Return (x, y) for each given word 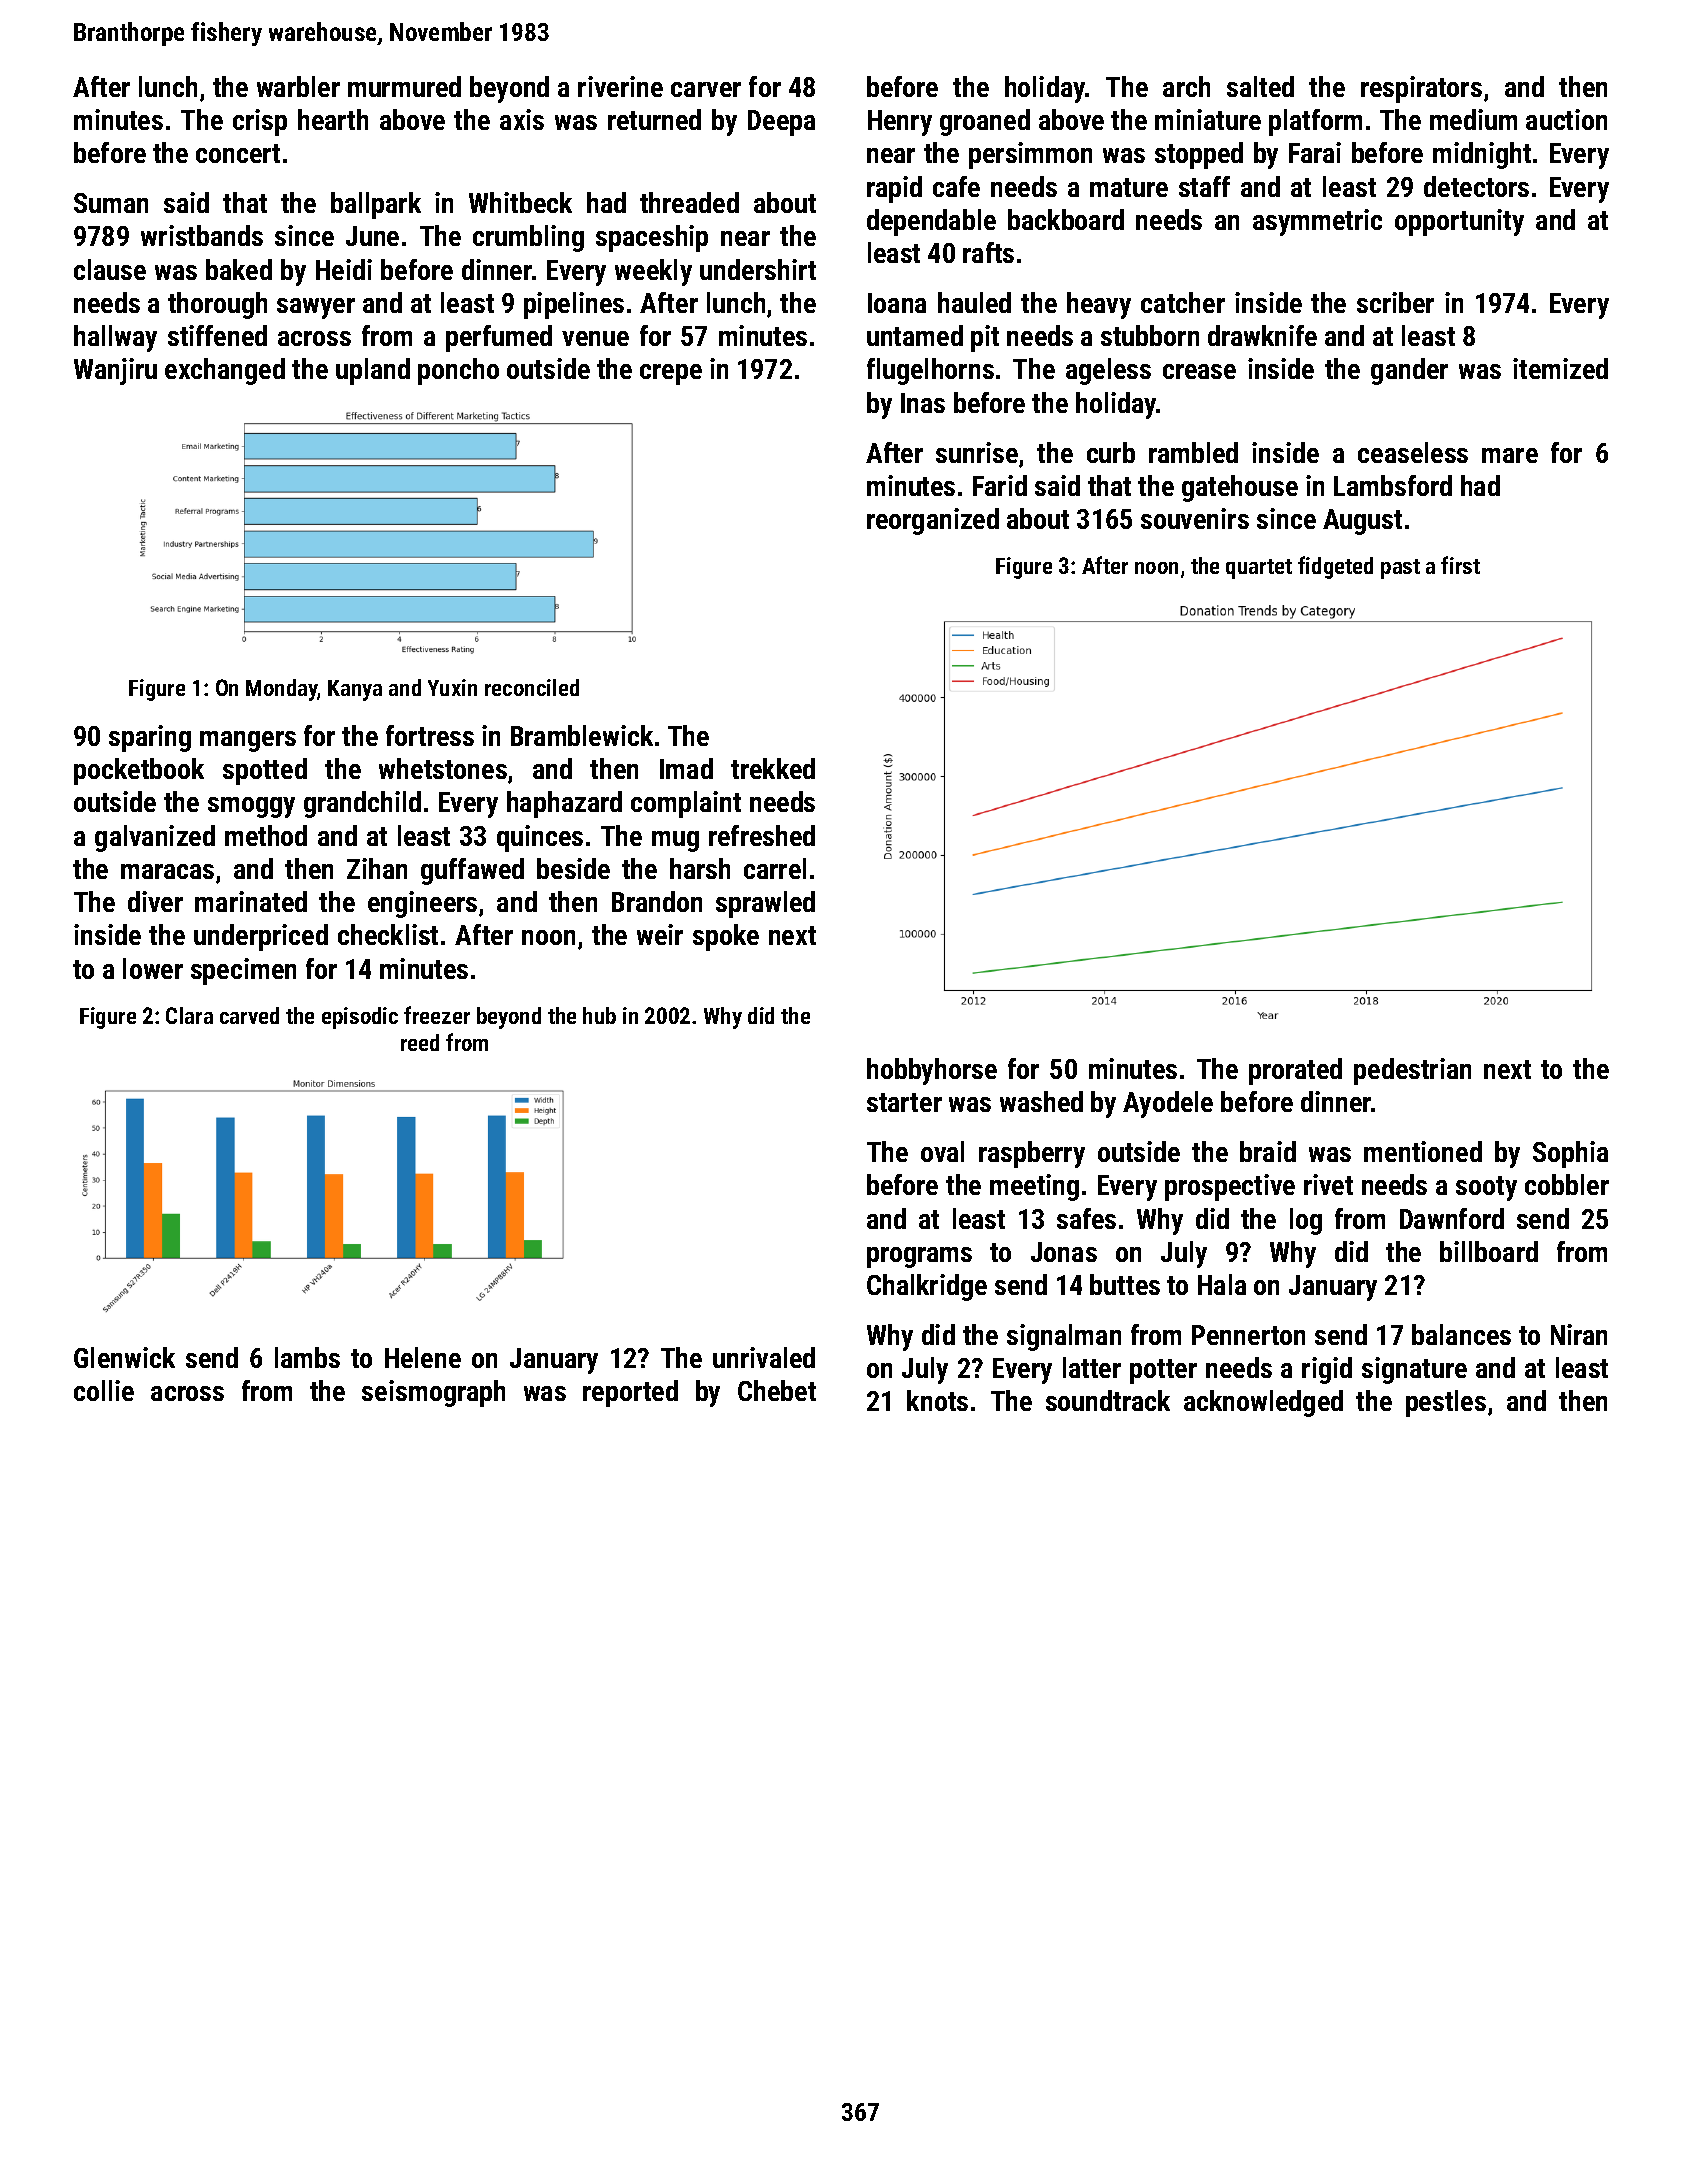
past (1400, 569)
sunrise (977, 452)
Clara (189, 1015)
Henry (900, 123)
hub (599, 1015)
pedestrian (1412, 1071)
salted (1260, 86)
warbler (298, 86)
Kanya (355, 690)
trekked (773, 768)
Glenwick (124, 1357)
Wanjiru (115, 371)
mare (1510, 455)
